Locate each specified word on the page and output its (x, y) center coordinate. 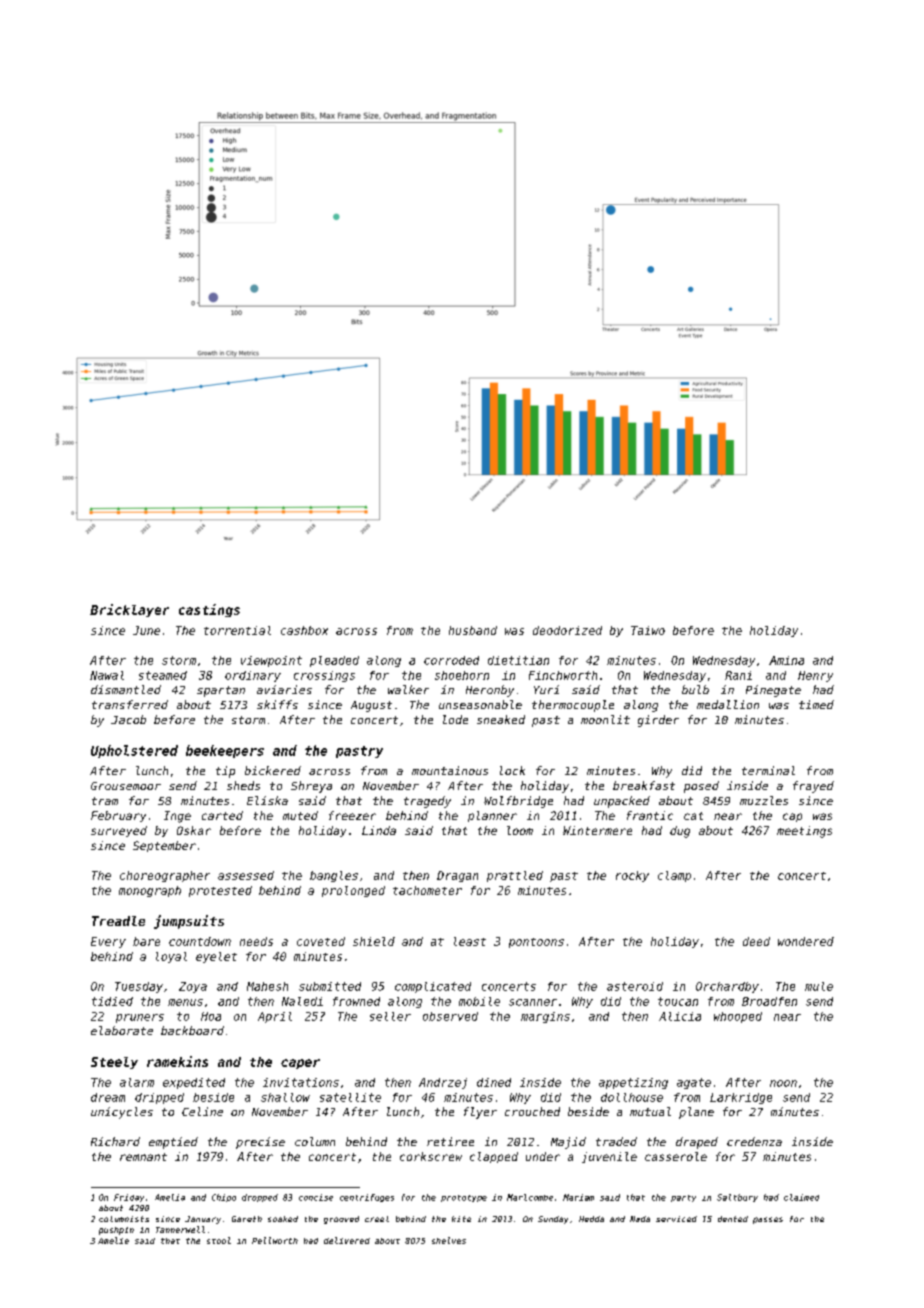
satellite (350, 1097)
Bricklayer (129, 610)
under (543, 1156)
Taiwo (648, 630)
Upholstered (134, 751)
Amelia (170, 1197)
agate (694, 1083)
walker (408, 689)
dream (108, 1097)
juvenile (609, 1157)
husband (473, 630)
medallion (728, 704)
